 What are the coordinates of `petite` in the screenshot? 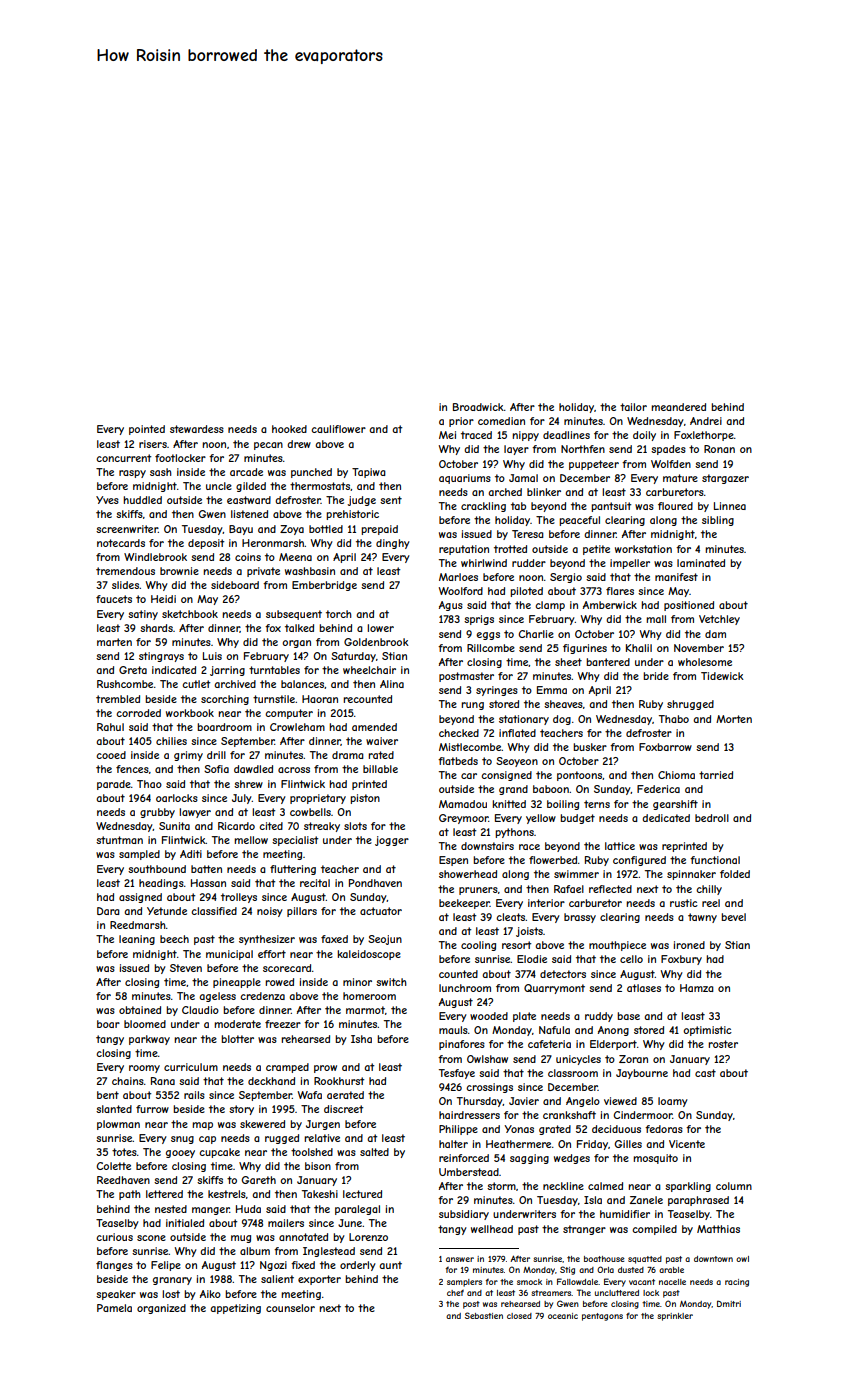 It's located at (596, 550).
